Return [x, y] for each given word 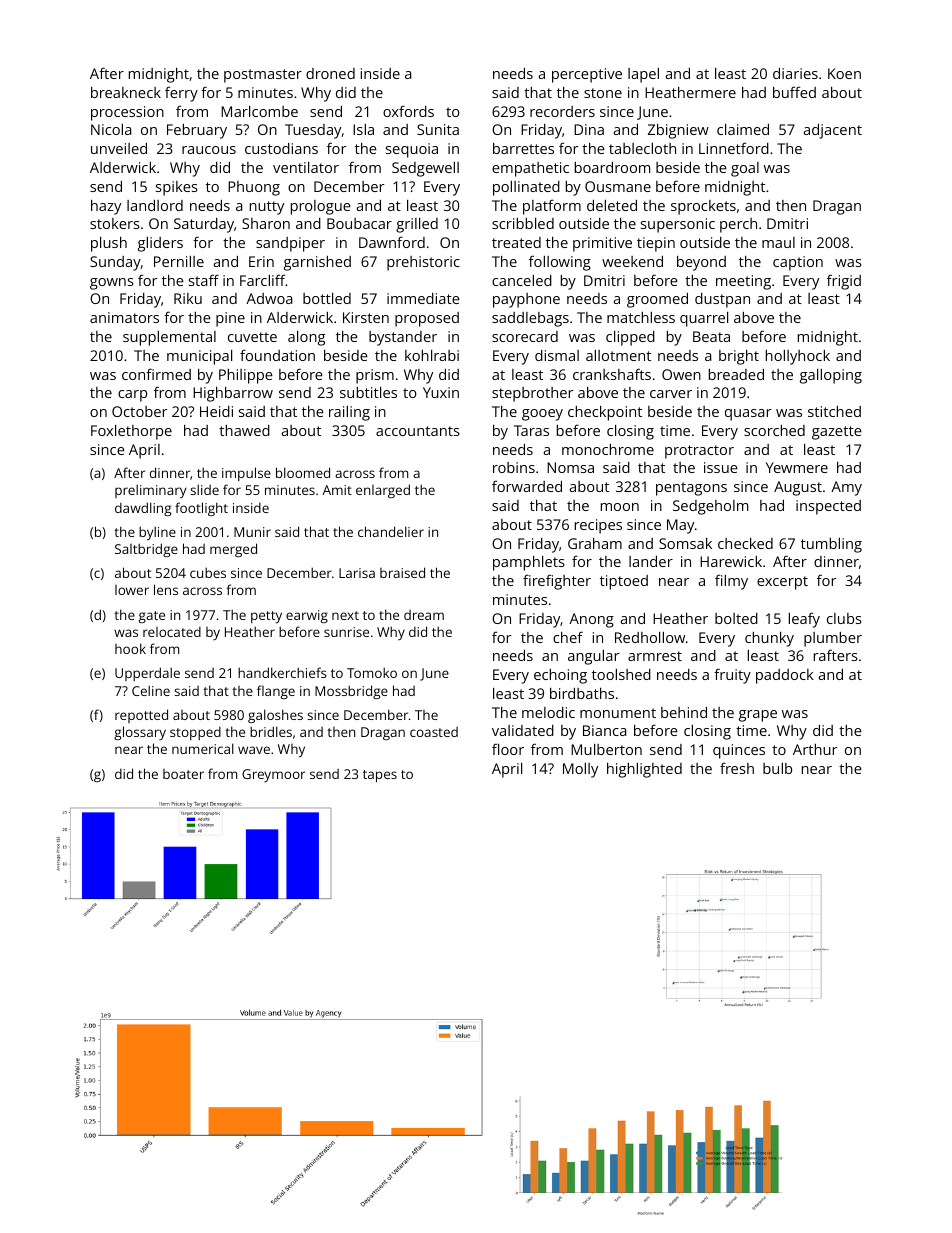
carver [671, 394]
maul [778, 242]
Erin [261, 261]
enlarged [383, 491]
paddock [785, 676]
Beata [711, 336]
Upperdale [147, 674]
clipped [630, 338]
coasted [434, 732]
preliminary [151, 491]
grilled [417, 225]
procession [127, 113]
